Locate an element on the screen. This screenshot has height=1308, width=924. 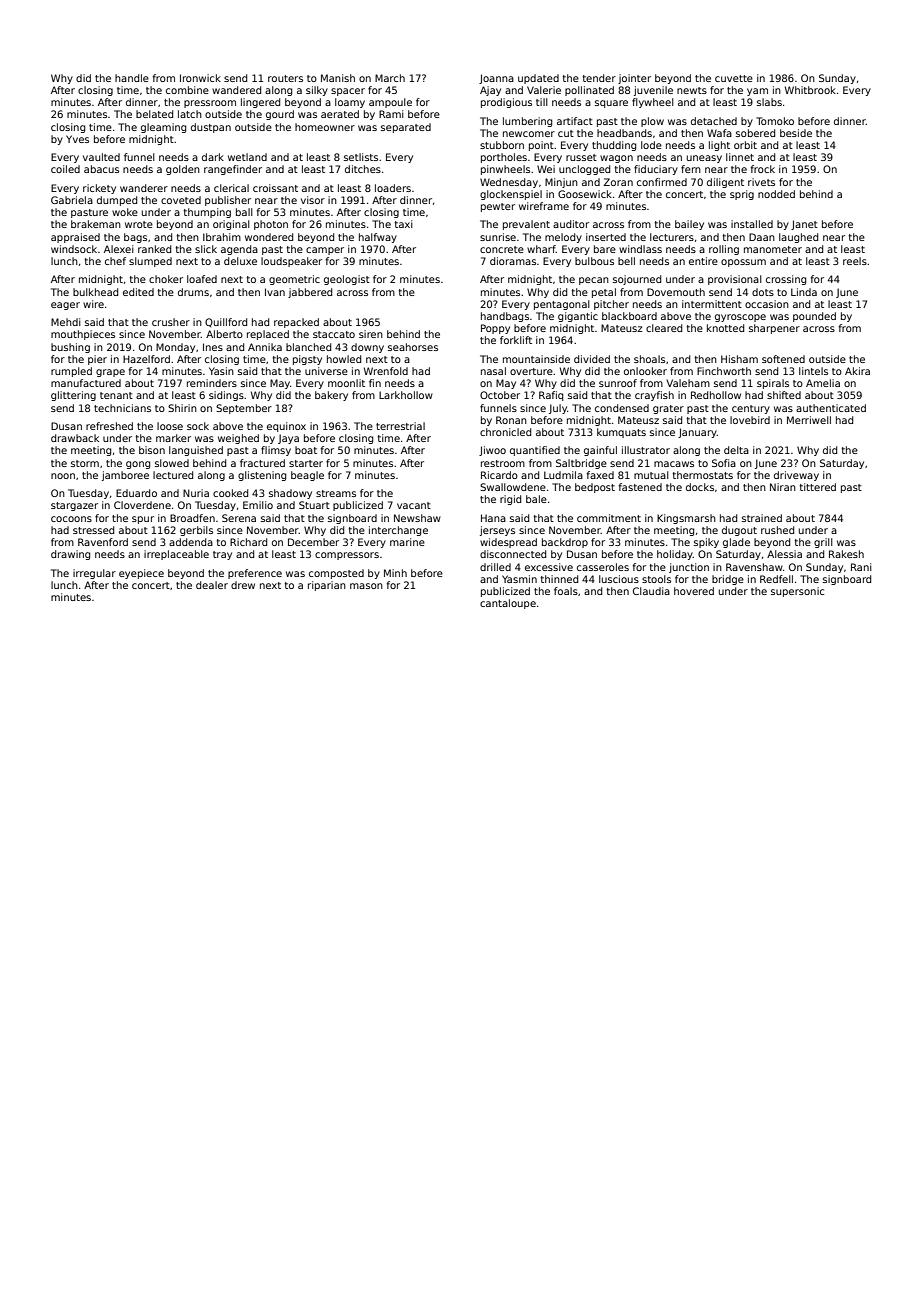
dealer is located at coordinates (212, 585).
